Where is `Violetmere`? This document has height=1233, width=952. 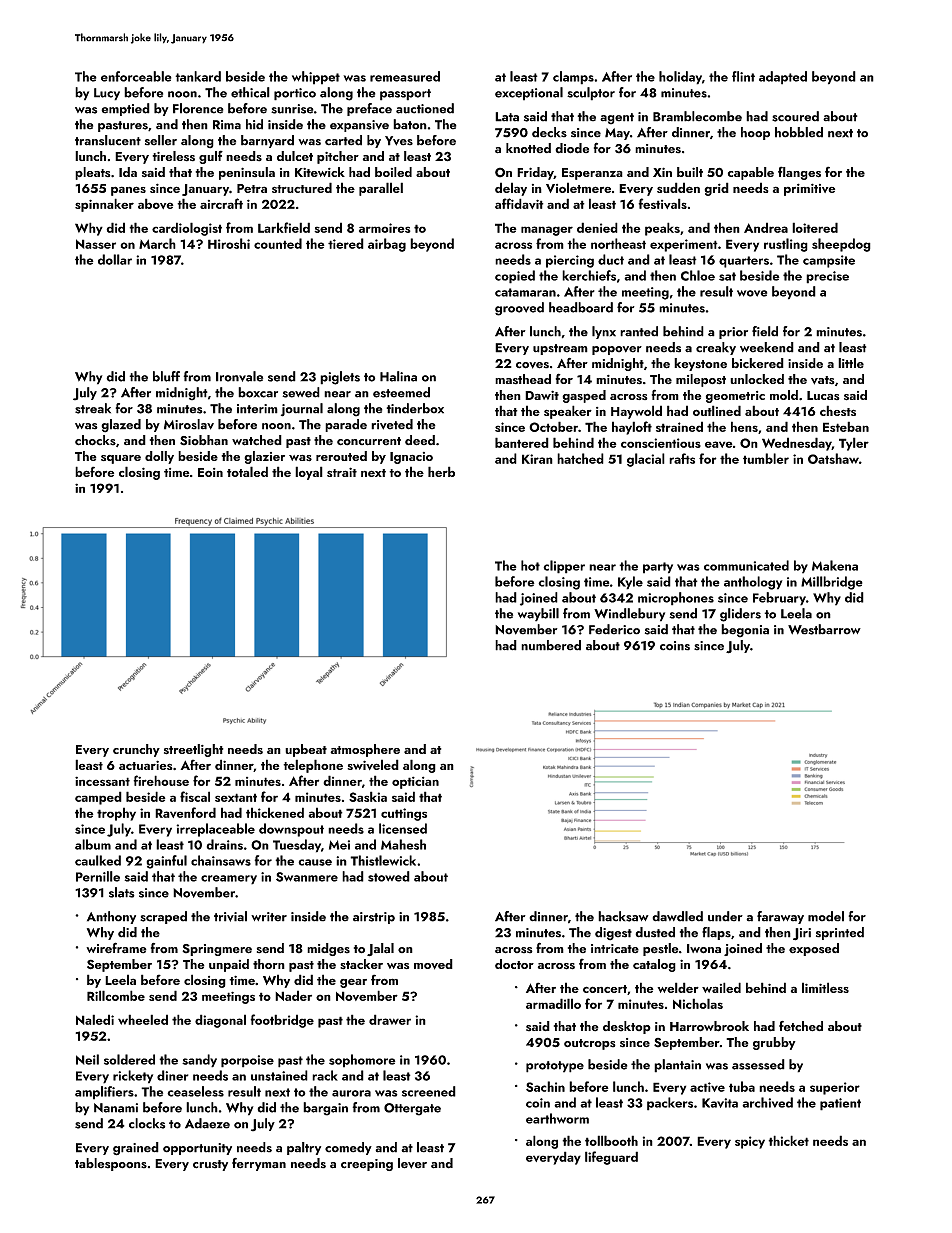 Violetmere is located at coordinates (578, 187).
